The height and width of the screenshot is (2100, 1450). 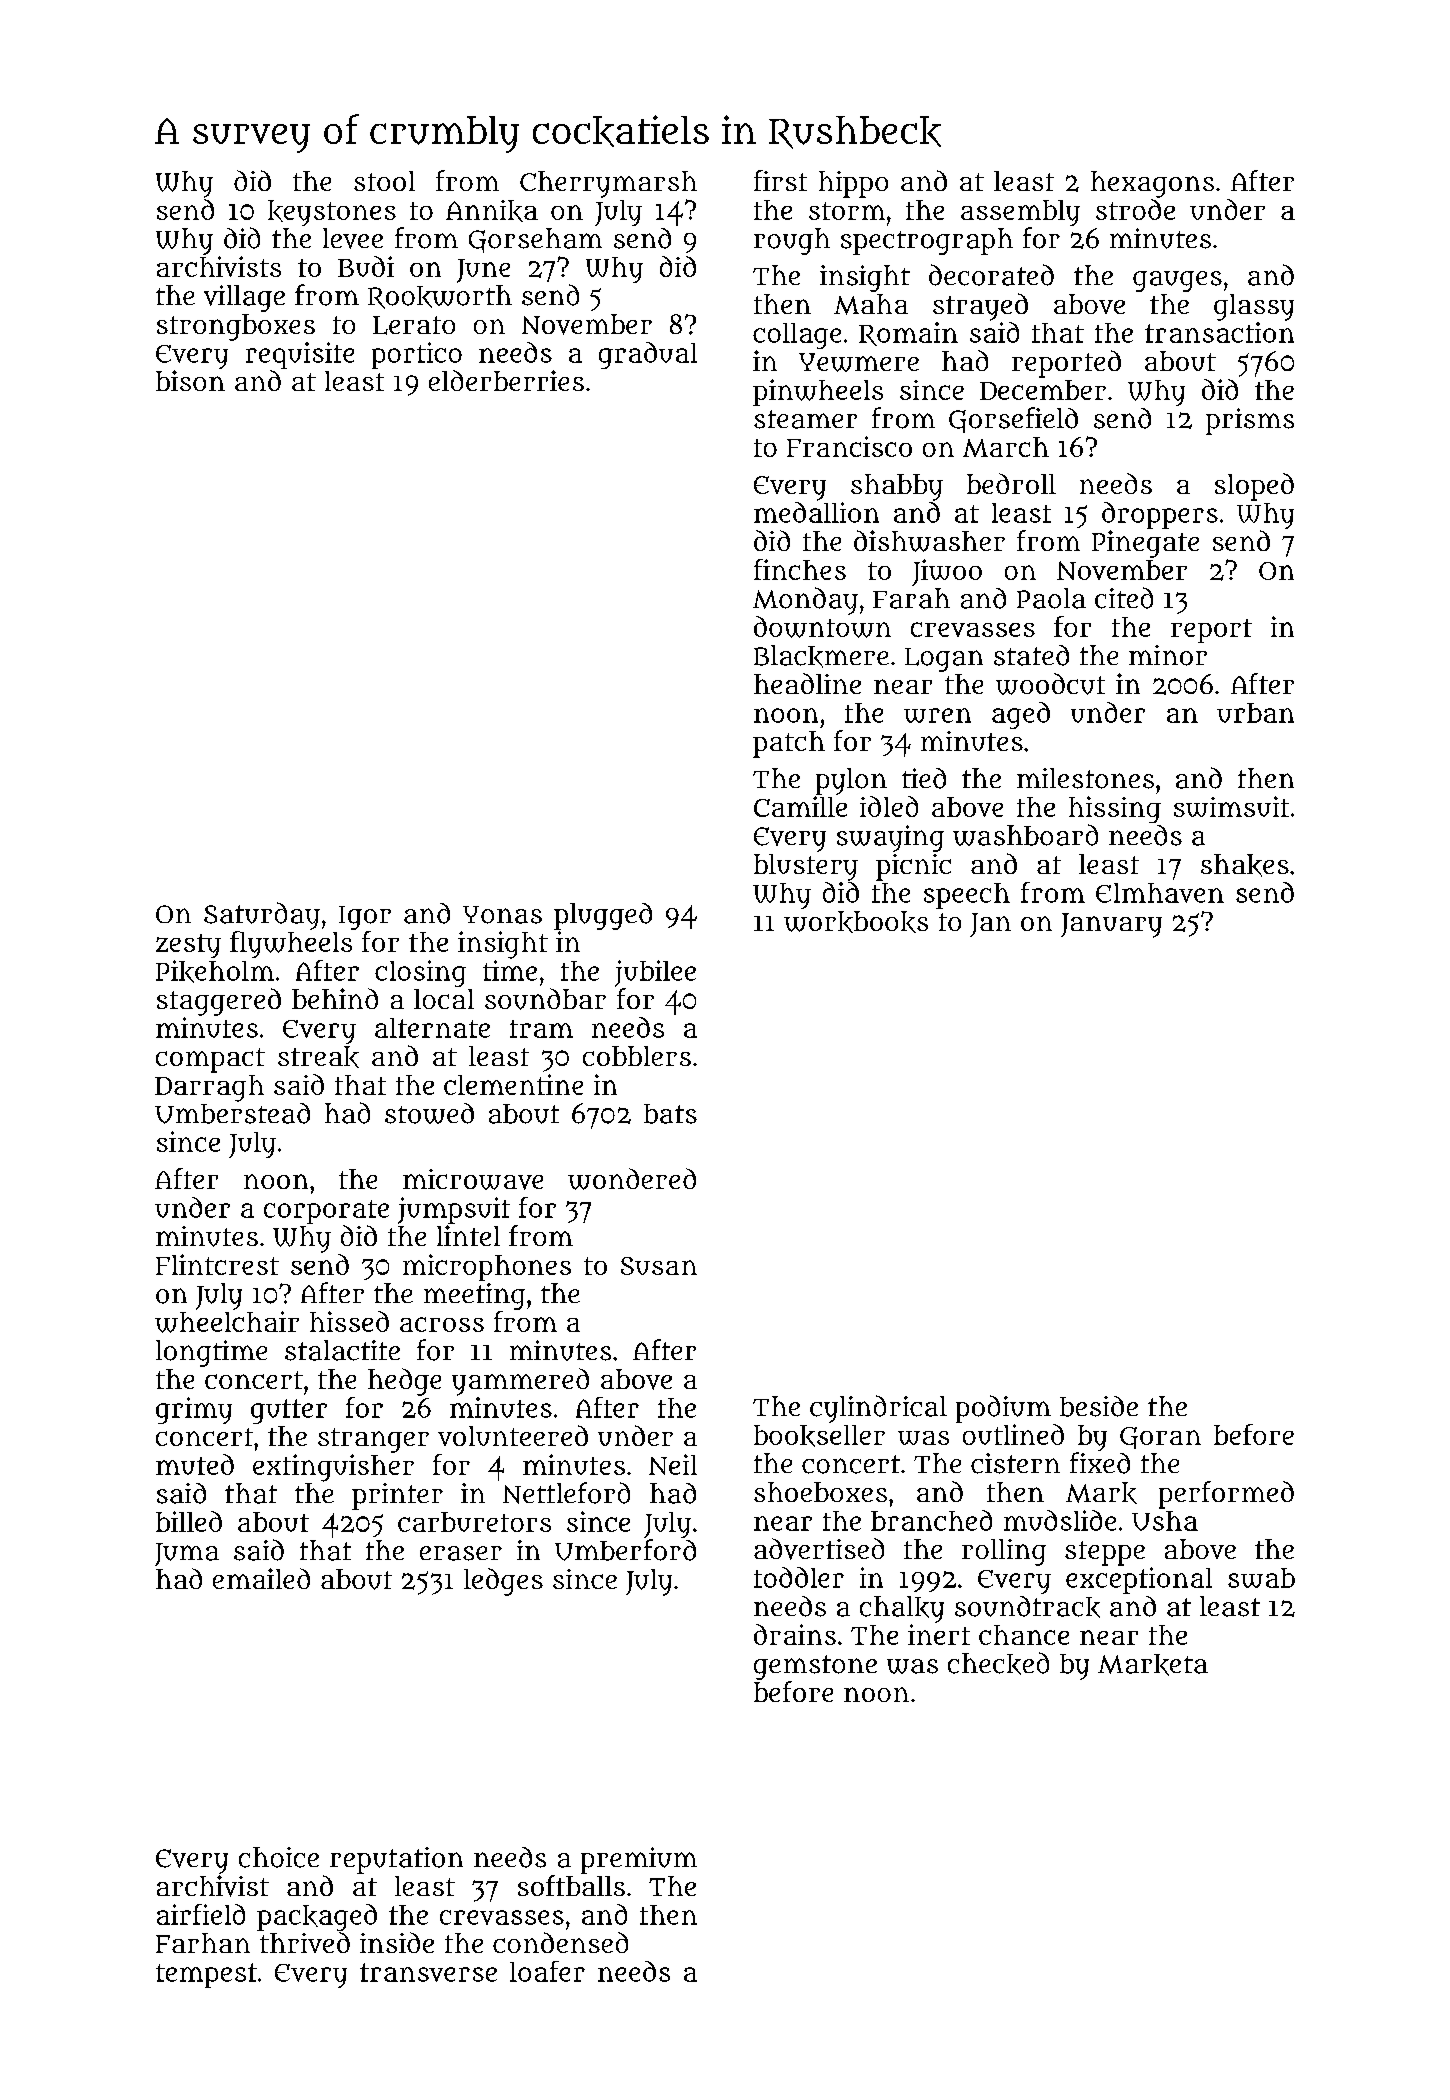 What do you see at coordinates (1099, 1406) in the screenshot?
I see `beside` at bounding box center [1099, 1406].
